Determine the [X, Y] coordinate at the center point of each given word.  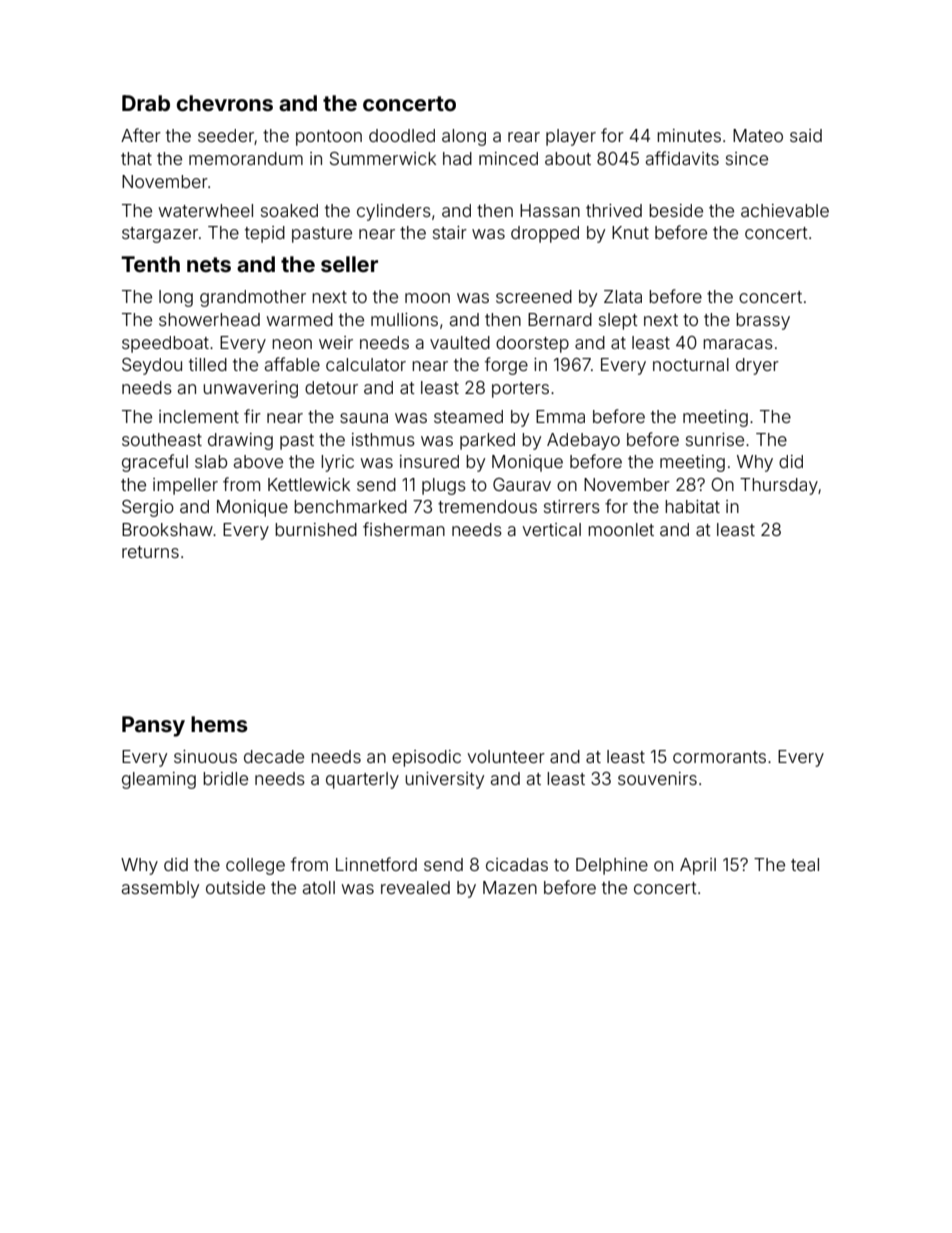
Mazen [510, 887]
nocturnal [691, 364]
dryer [757, 366]
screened [534, 296]
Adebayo [583, 441]
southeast [162, 439]
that [136, 158]
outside [235, 887]
